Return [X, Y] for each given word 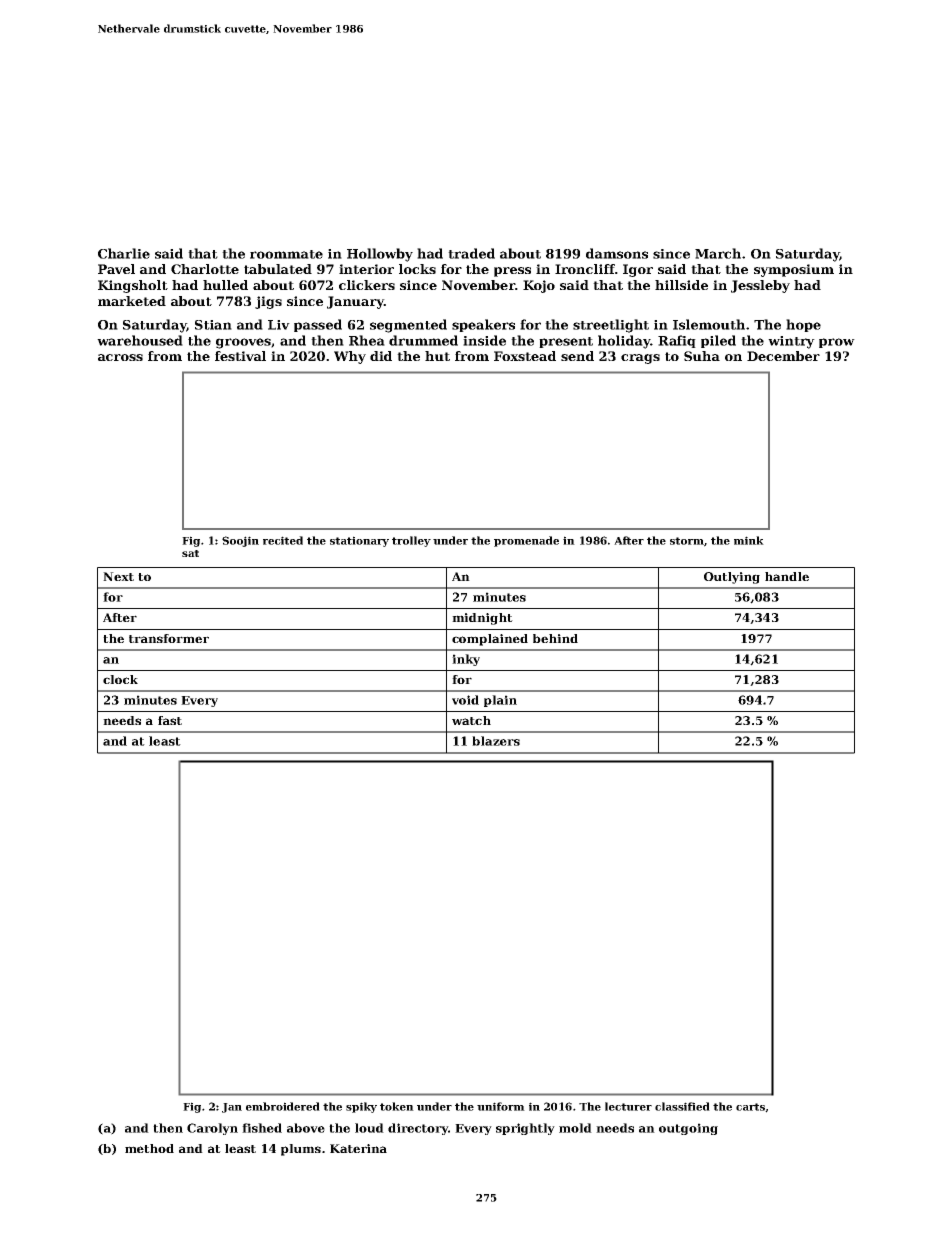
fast [170, 720]
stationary [359, 541]
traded [471, 253]
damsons [617, 253]
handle [787, 576]
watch [471, 720]
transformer [169, 638]
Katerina [358, 1148]
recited [283, 540]
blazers [496, 741]
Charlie [124, 253]
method [149, 1148]
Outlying [732, 578]
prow [837, 343]
